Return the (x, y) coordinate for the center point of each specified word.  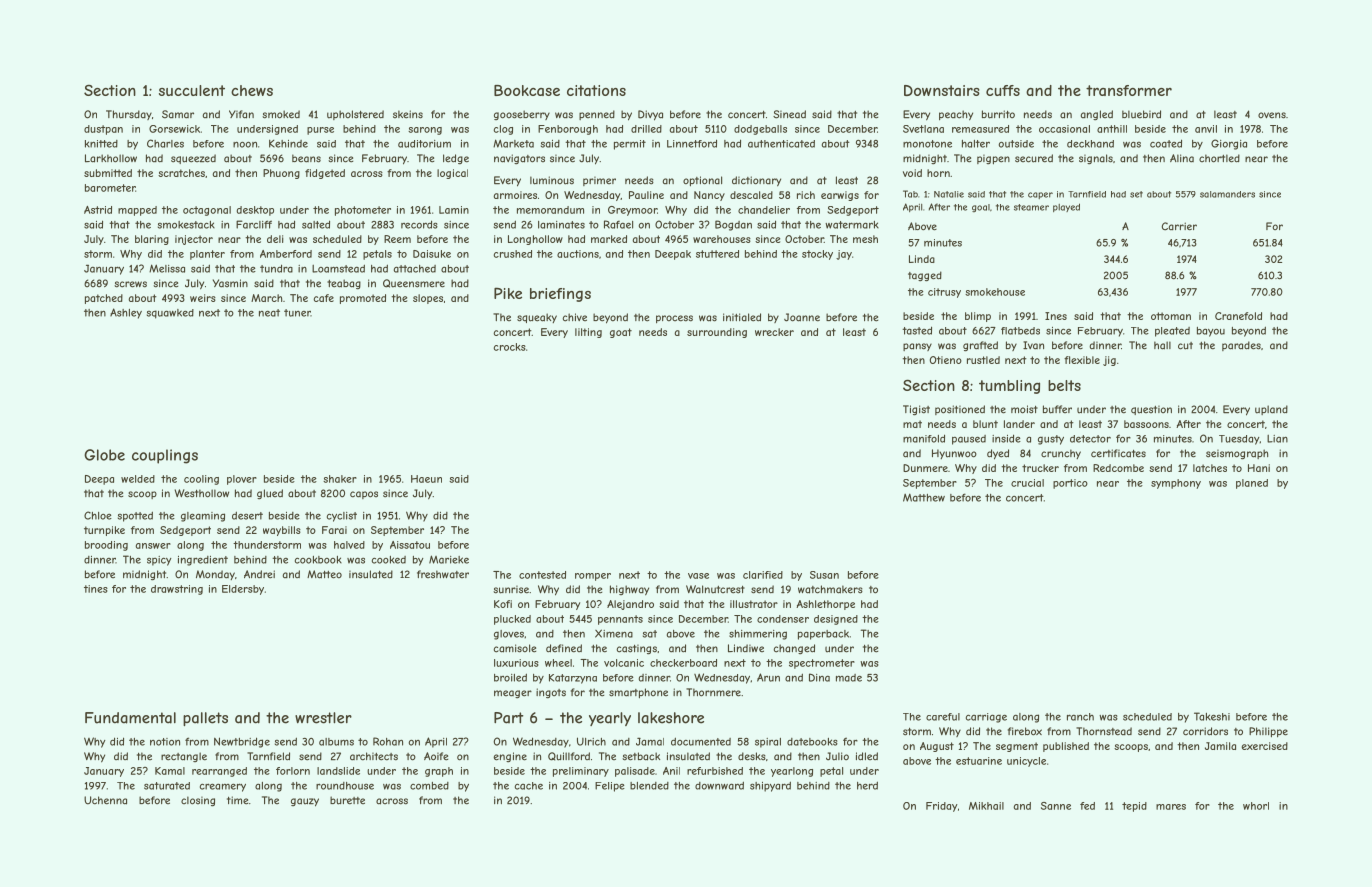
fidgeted (325, 174)
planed (1252, 484)
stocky (817, 255)
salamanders (1227, 194)
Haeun (426, 479)
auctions (578, 254)
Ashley (126, 313)
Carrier (1179, 226)
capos (364, 495)
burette (347, 800)
